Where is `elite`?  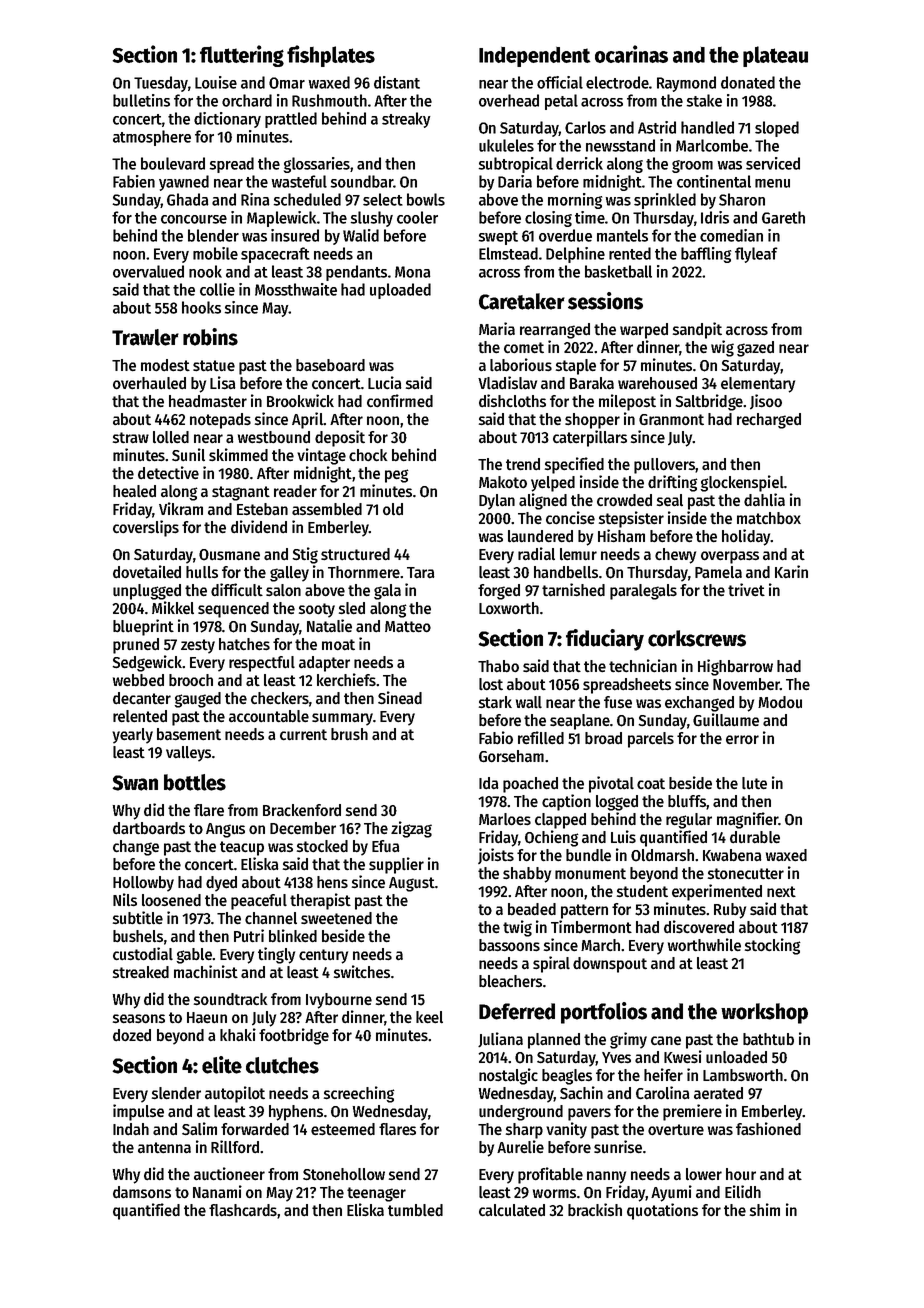 elite is located at coordinates (222, 1065).
